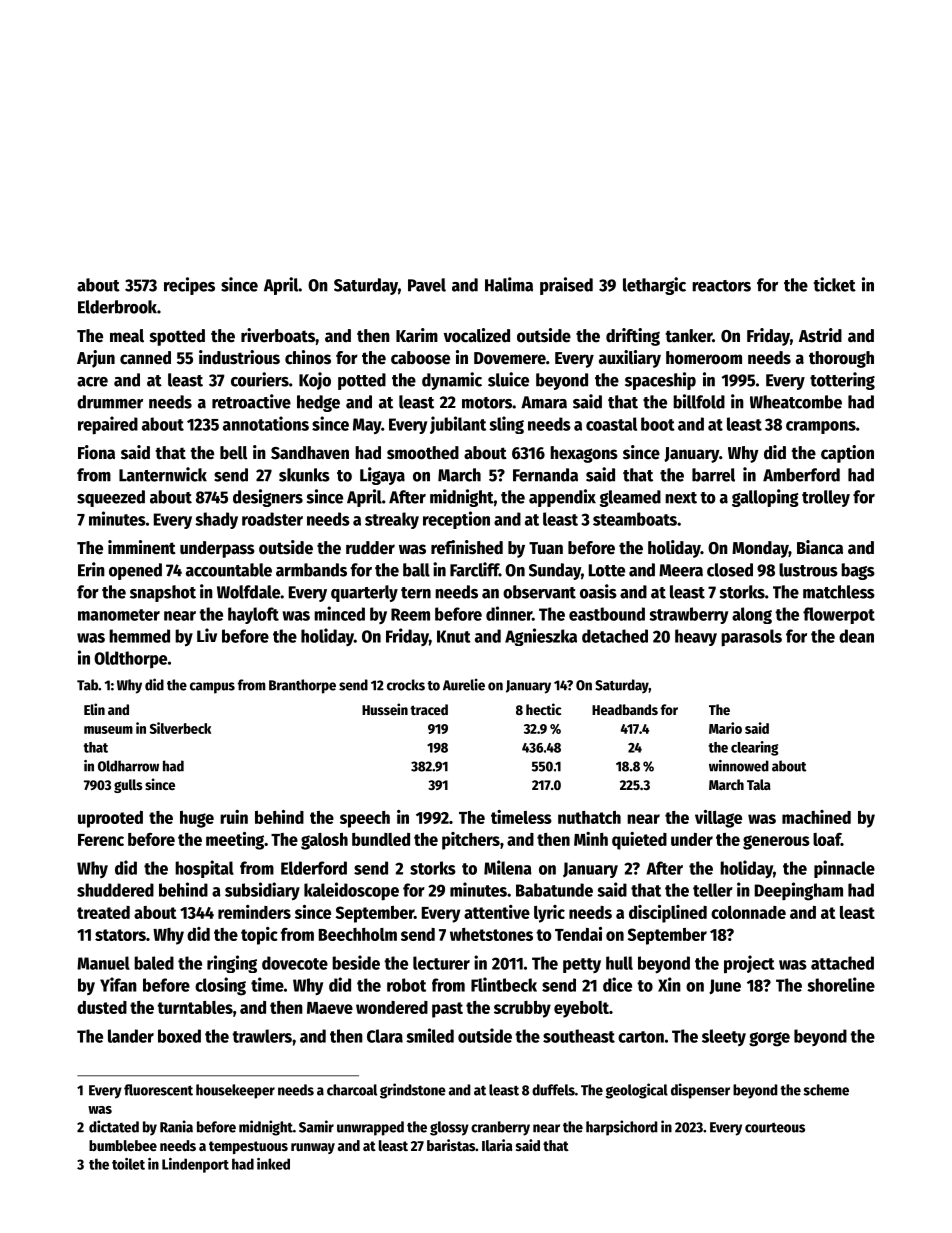 The image size is (952, 1233). I want to click on pinnacle, so click(844, 869).
